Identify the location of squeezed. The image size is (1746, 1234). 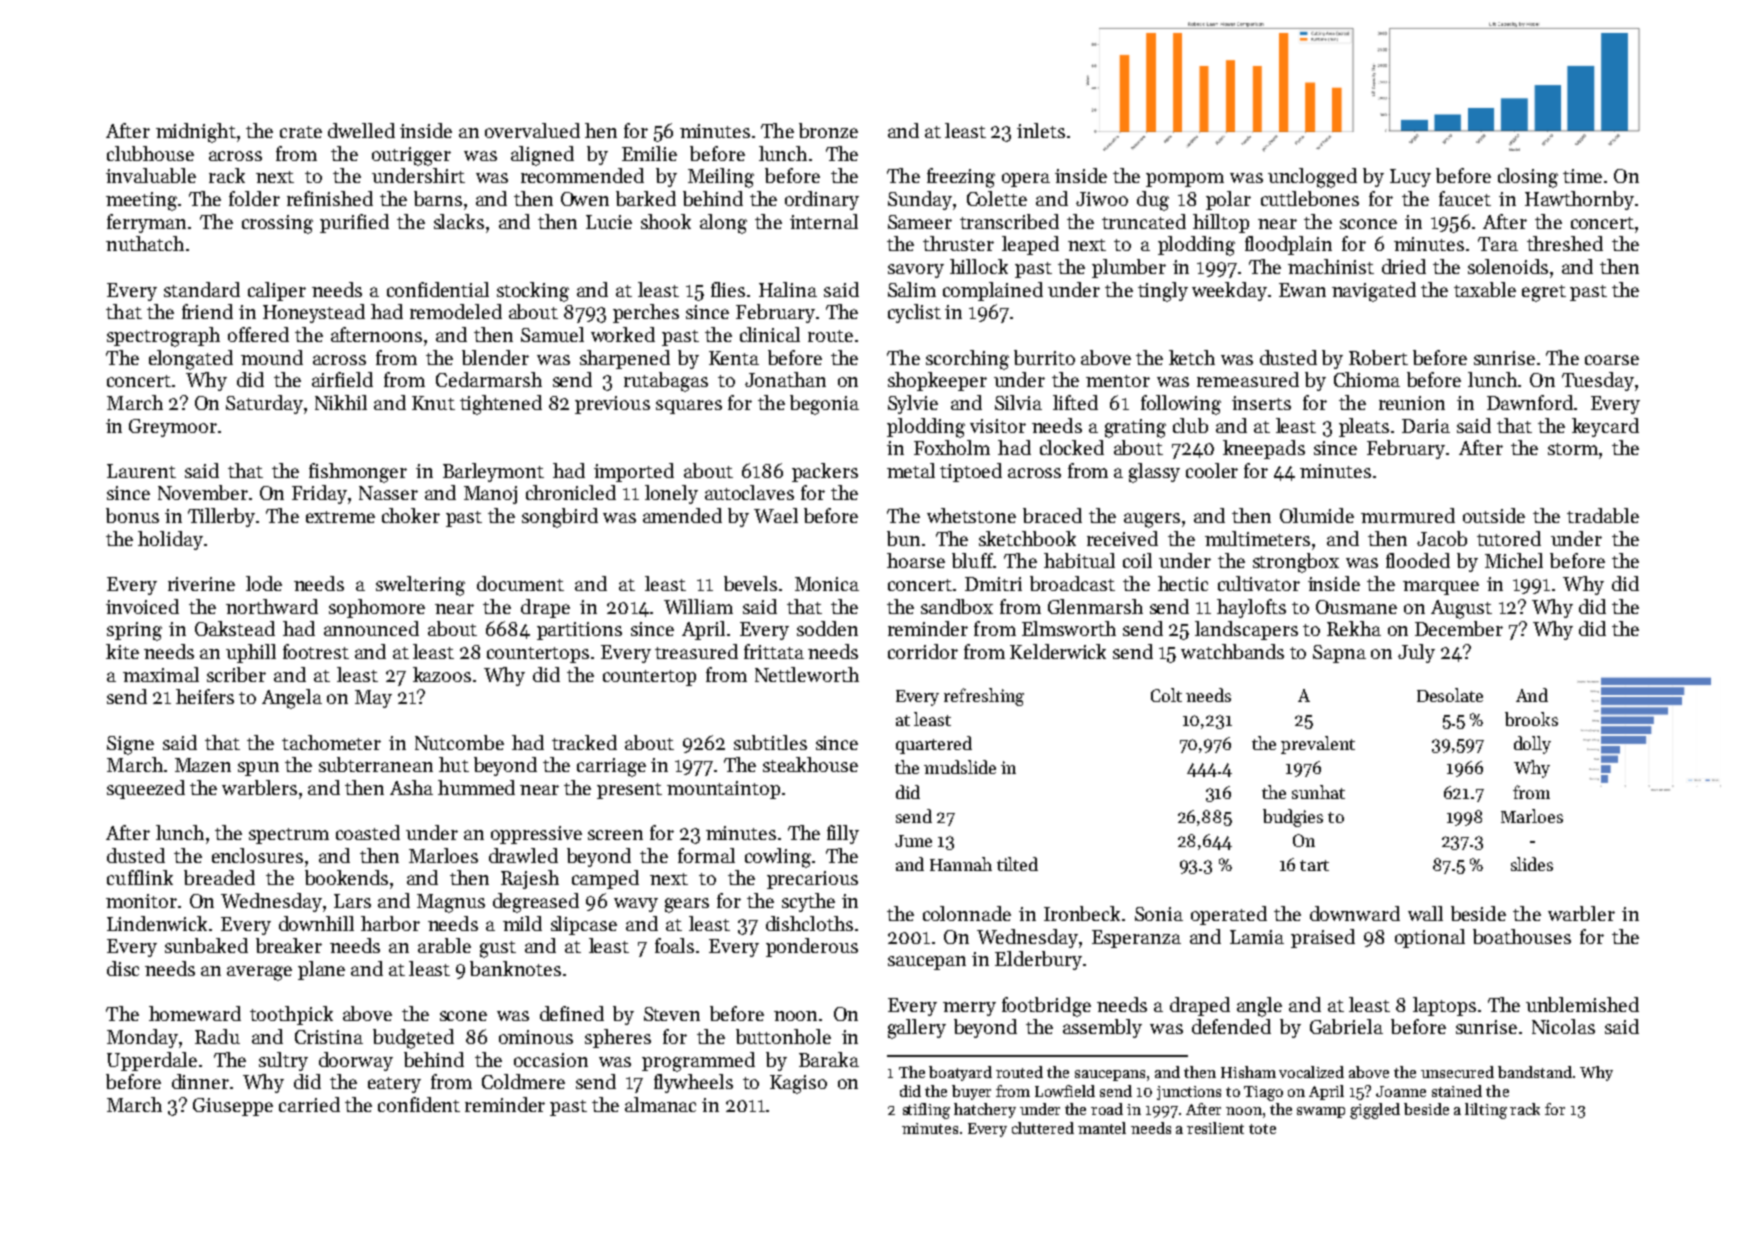
(146, 789).
